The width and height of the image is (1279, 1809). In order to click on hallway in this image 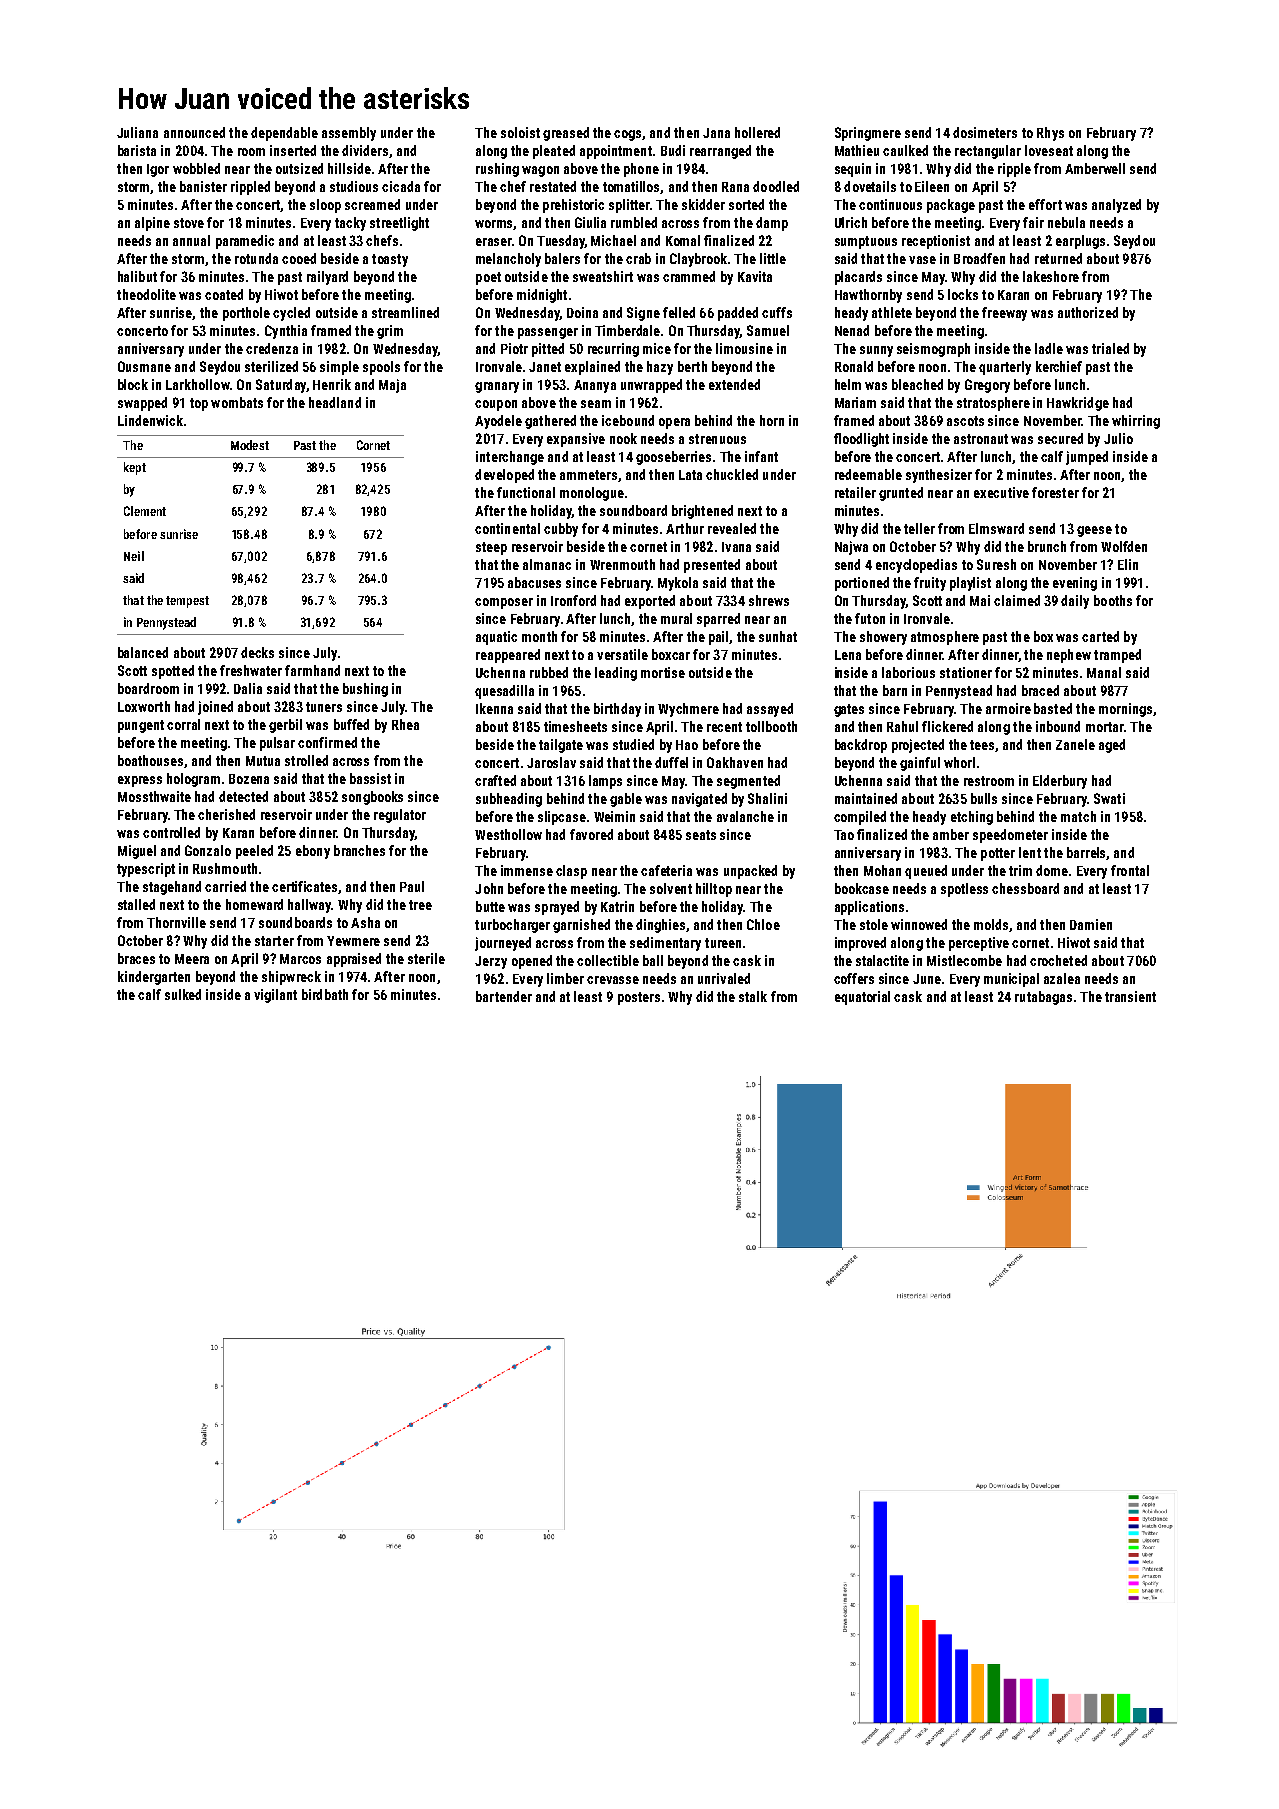, I will do `click(309, 906)`.
